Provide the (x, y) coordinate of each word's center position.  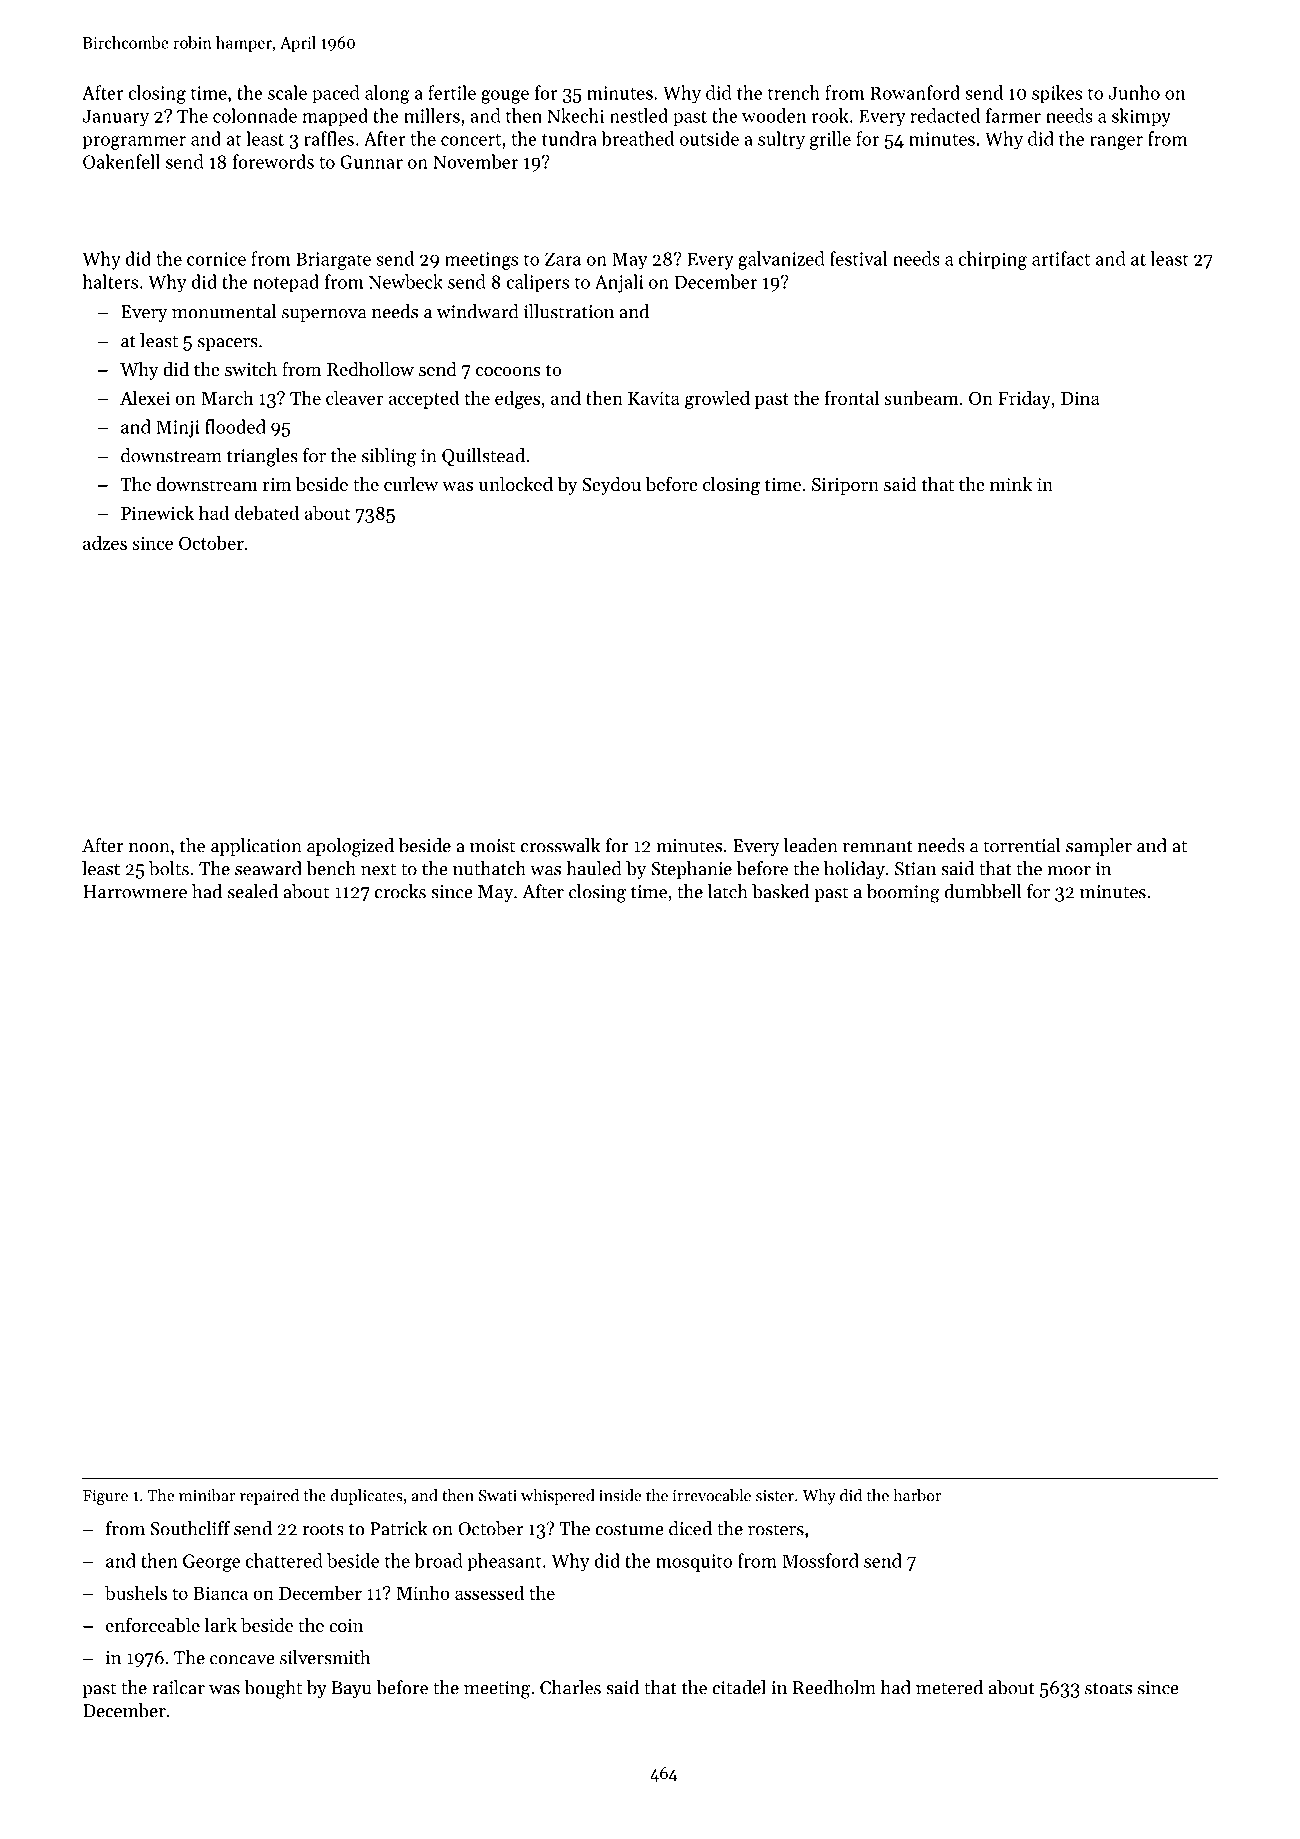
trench (794, 92)
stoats (1108, 1688)
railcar (178, 1687)
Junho (1134, 92)
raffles (329, 138)
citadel (739, 1687)
